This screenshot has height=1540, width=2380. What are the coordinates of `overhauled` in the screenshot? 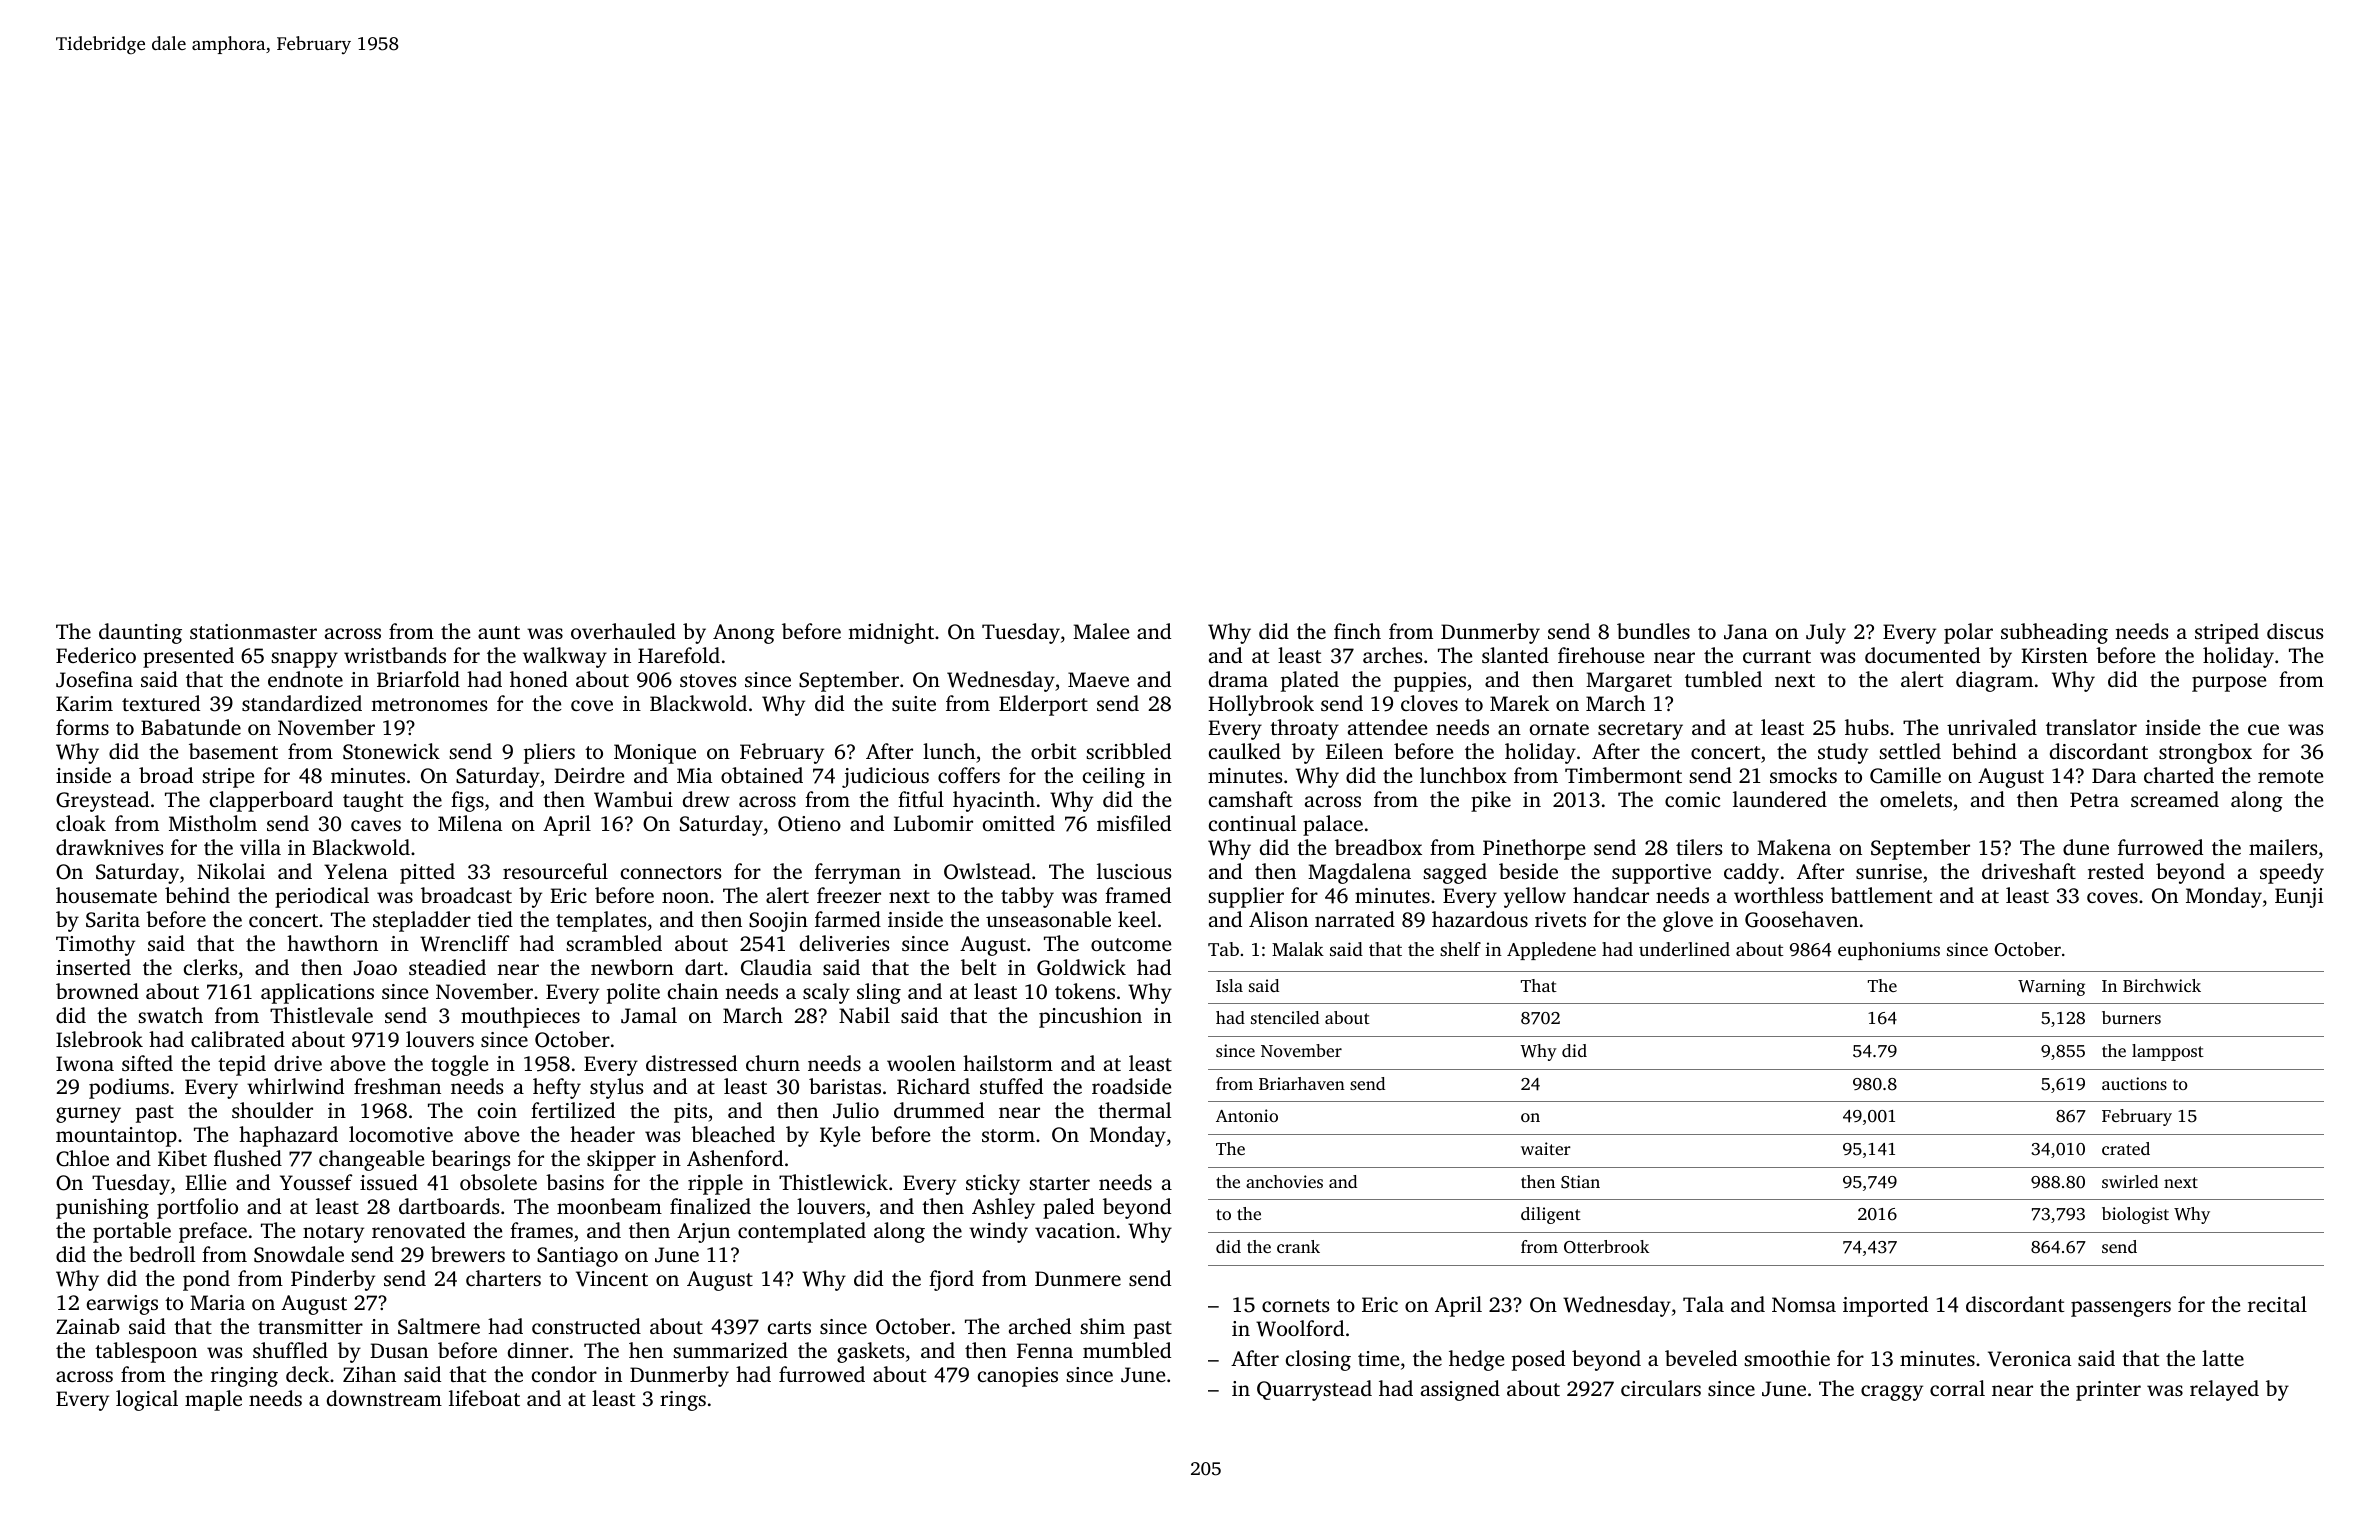 It's located at (623, 631).
